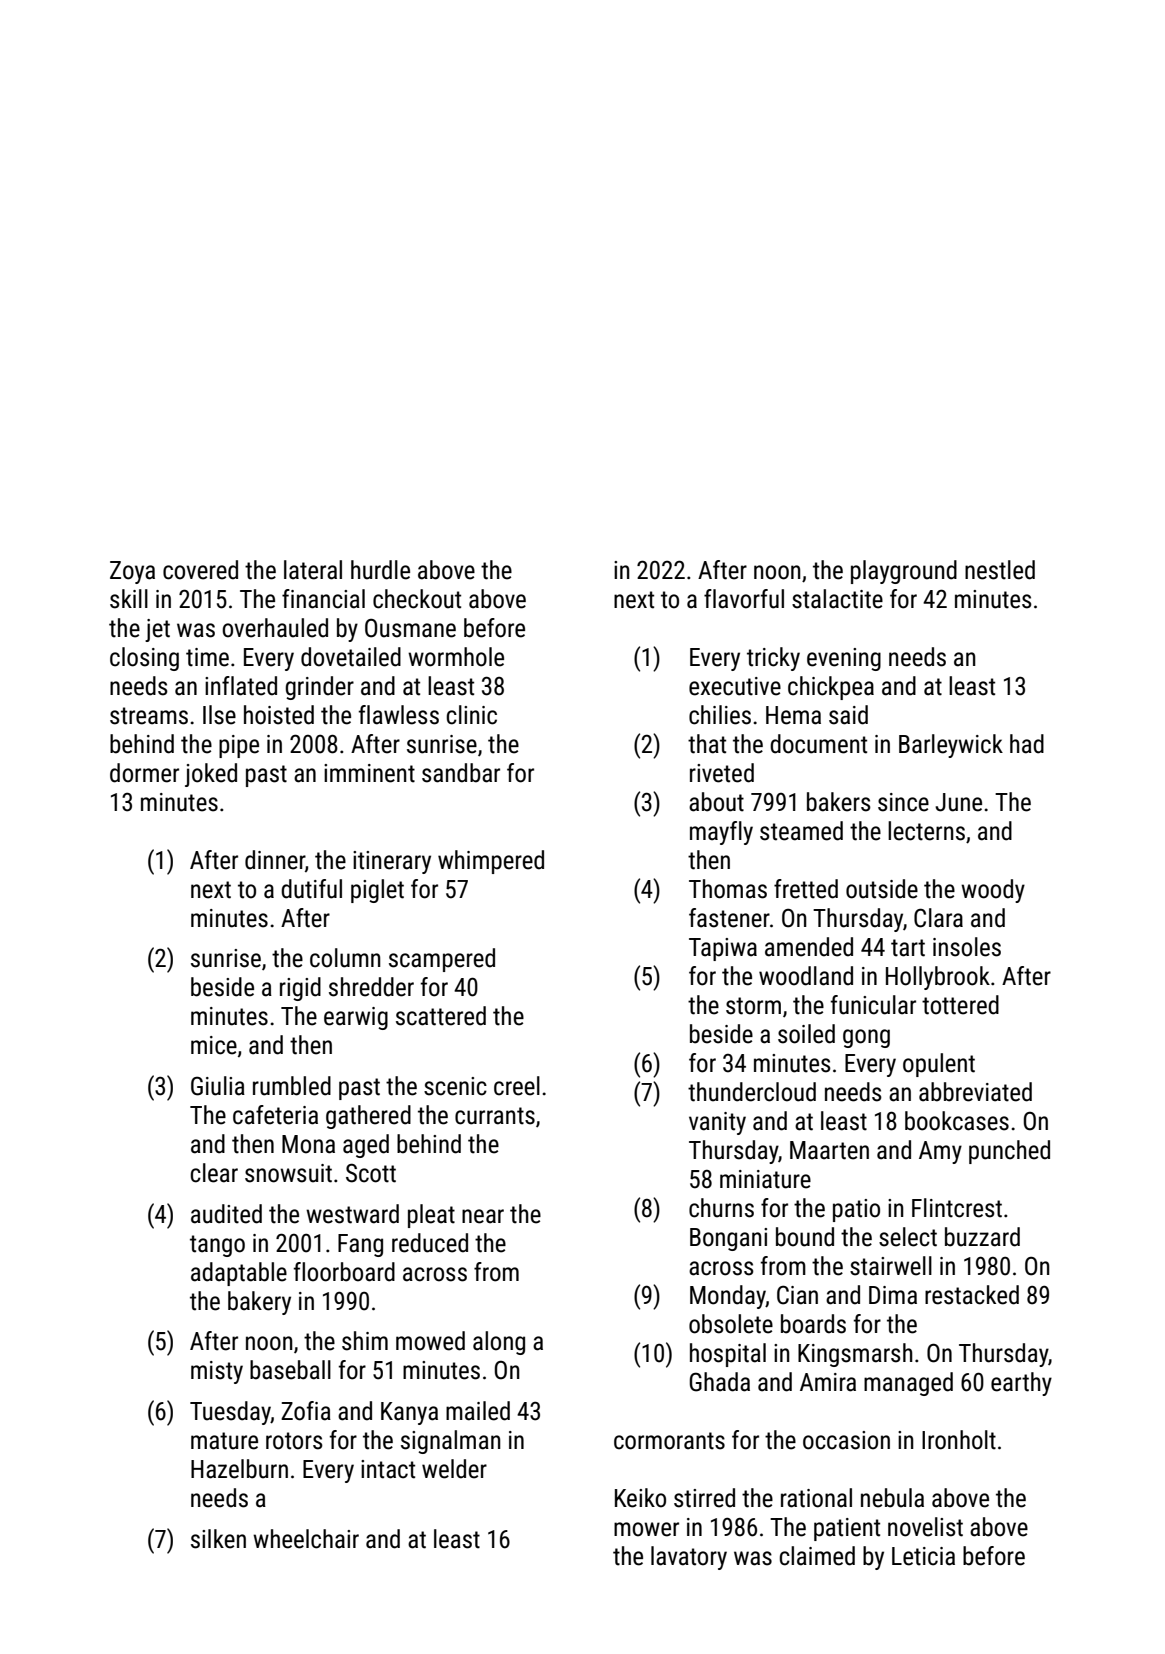 This image has width=1165, height=1654. Describe the element at coordinates (499, 1343) in the image. I see `along` at that location.
